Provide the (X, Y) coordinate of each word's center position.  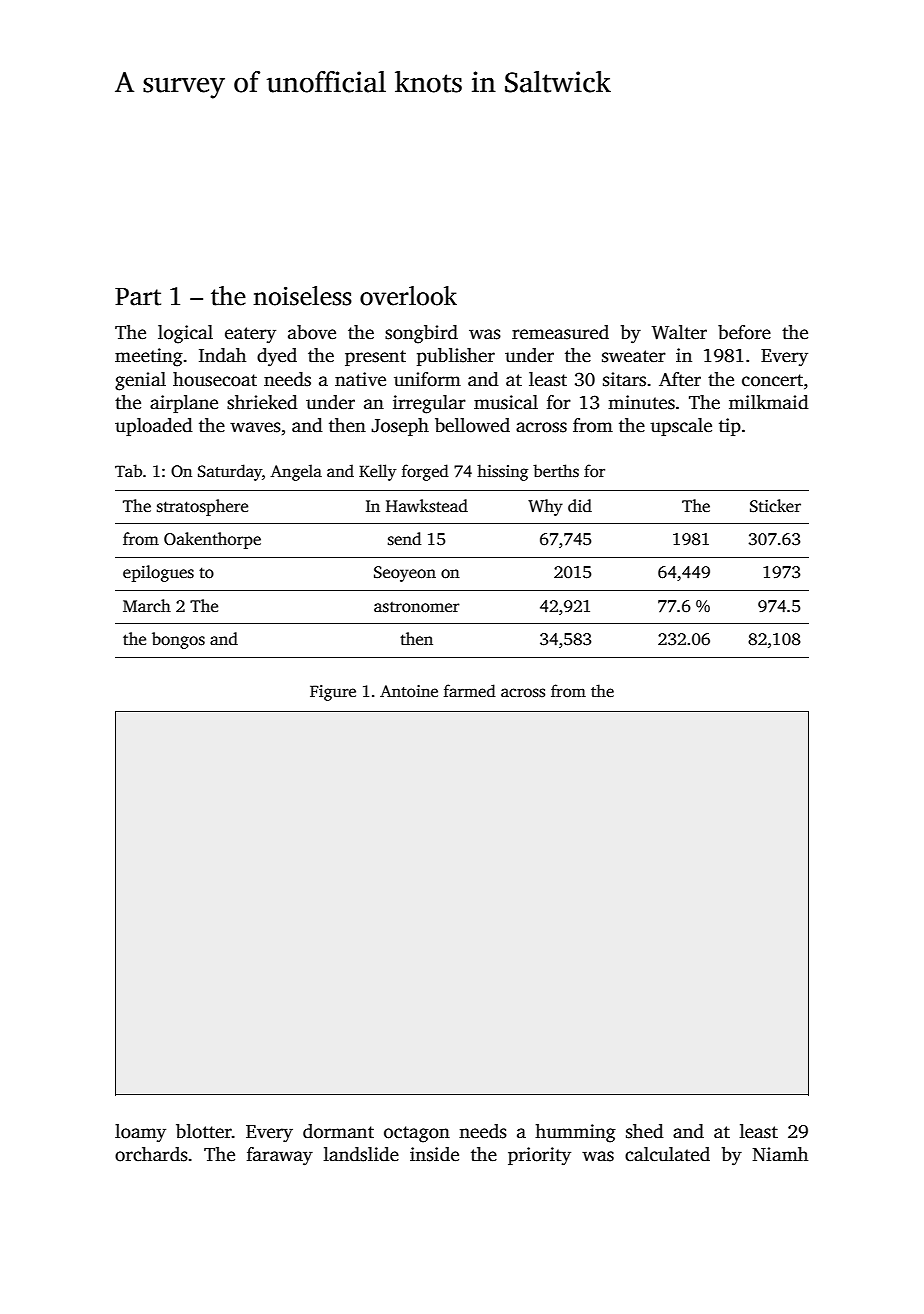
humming (575, 1133)
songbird (421, 334)
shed (645, 1131)
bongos (178, 640)
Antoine (409, 691)
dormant (338, 1131)
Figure (333, 693)
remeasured (560, 332)
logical (185, 334)
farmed (470, 691)
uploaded (154, 427)
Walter (679, 332)
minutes (641, 402)
